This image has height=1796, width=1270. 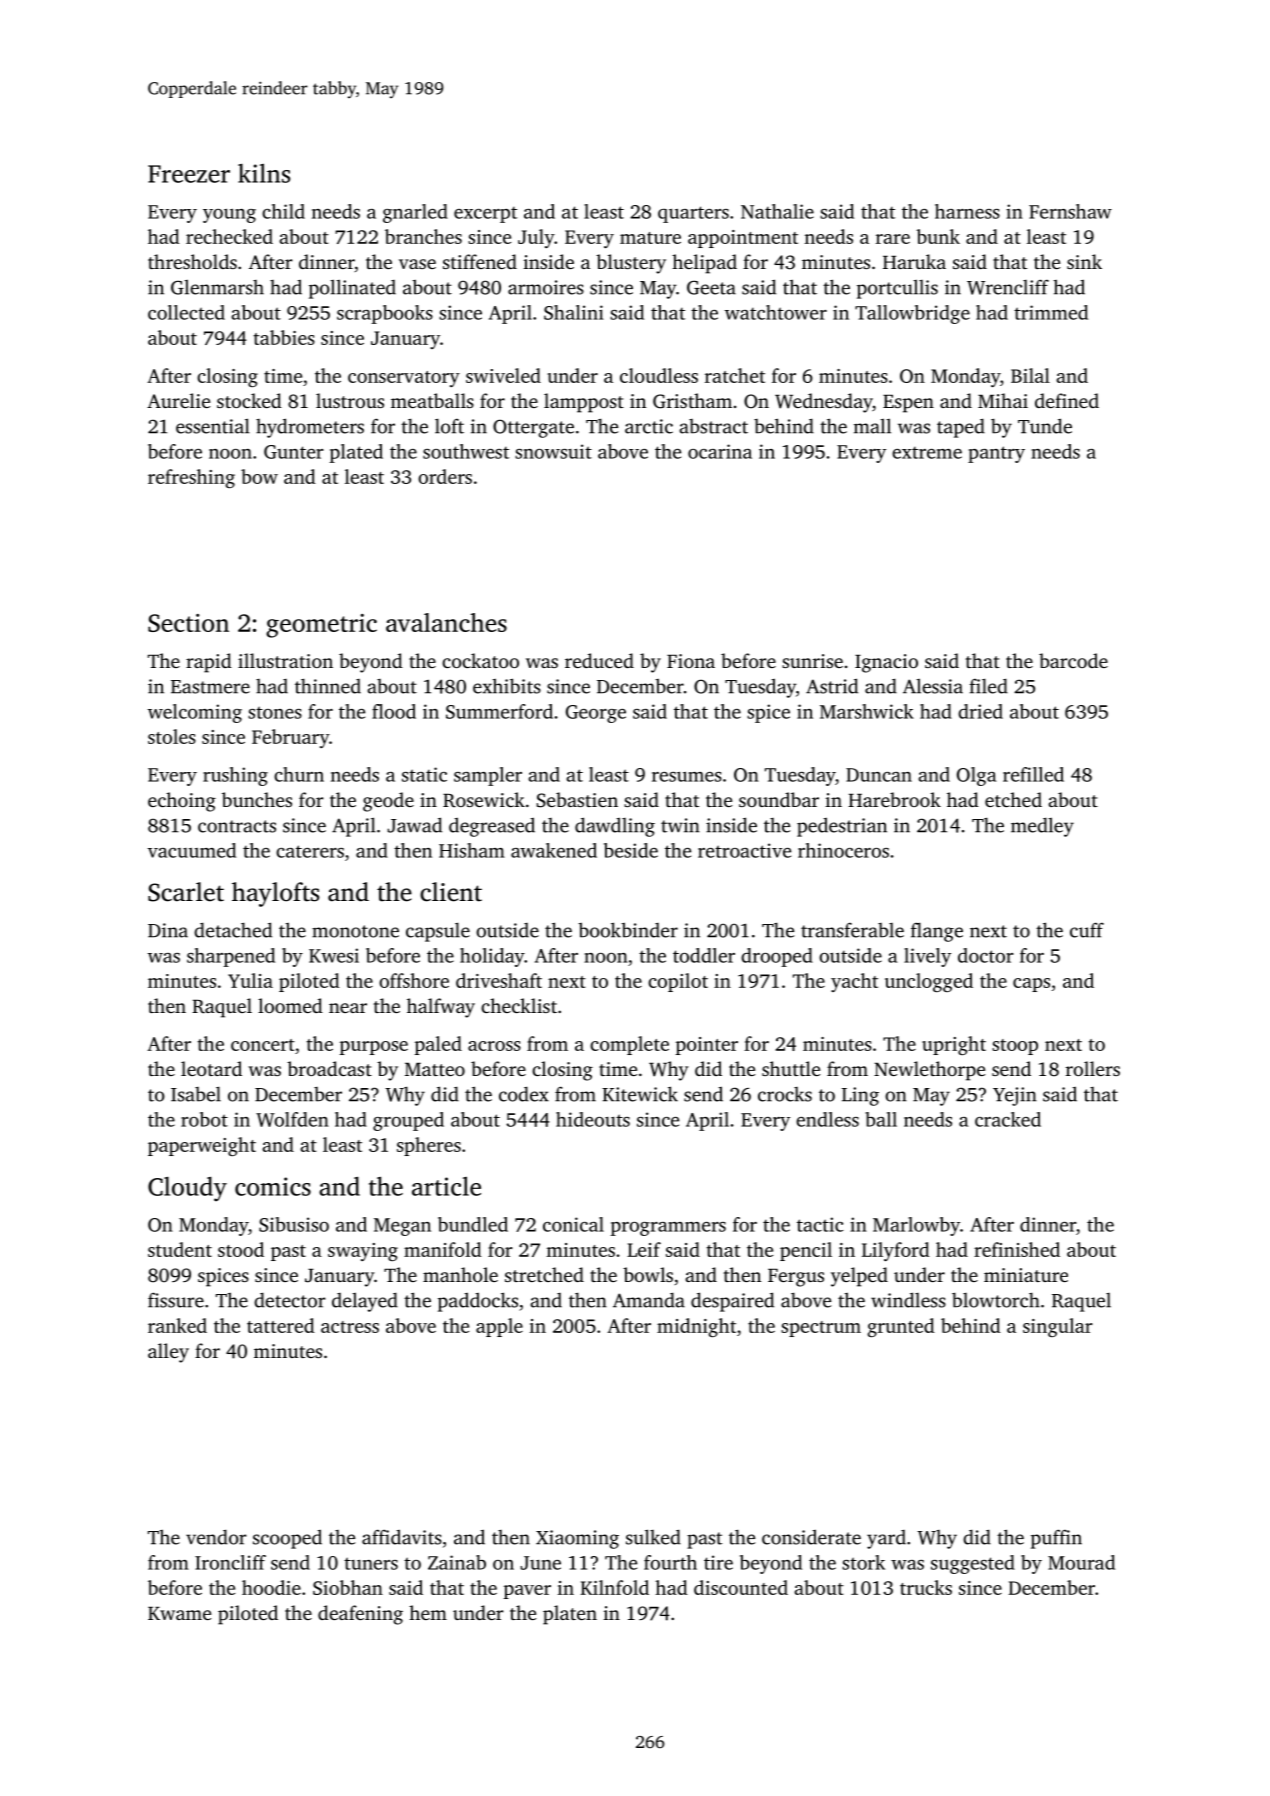 I want to click on pantry, so click(x=996, y=454).
